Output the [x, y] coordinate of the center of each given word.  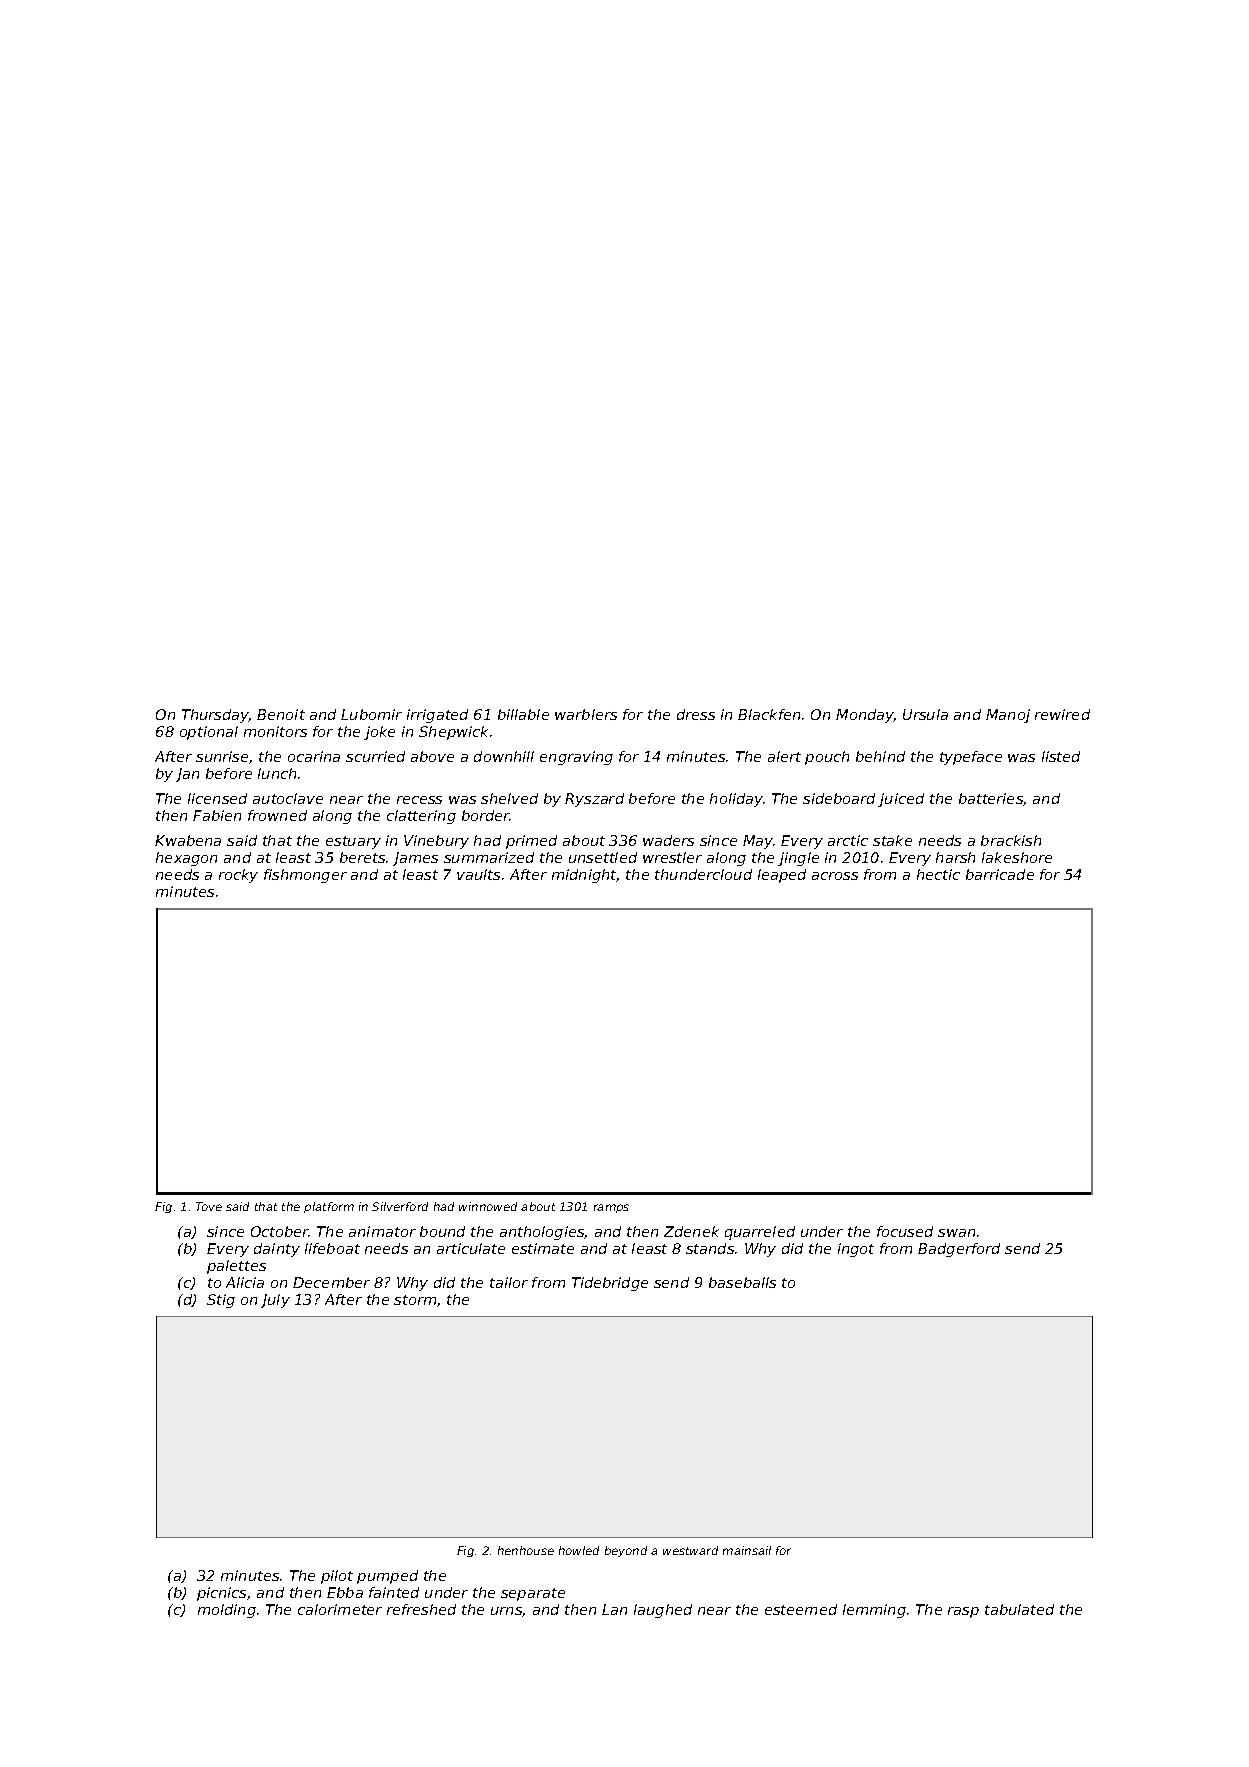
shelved [509, 798]
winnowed [488, 1206]
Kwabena [188, 840]
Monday [865, 716]
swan [956, 1233]
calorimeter [340, 1609]
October [280, 1231]
